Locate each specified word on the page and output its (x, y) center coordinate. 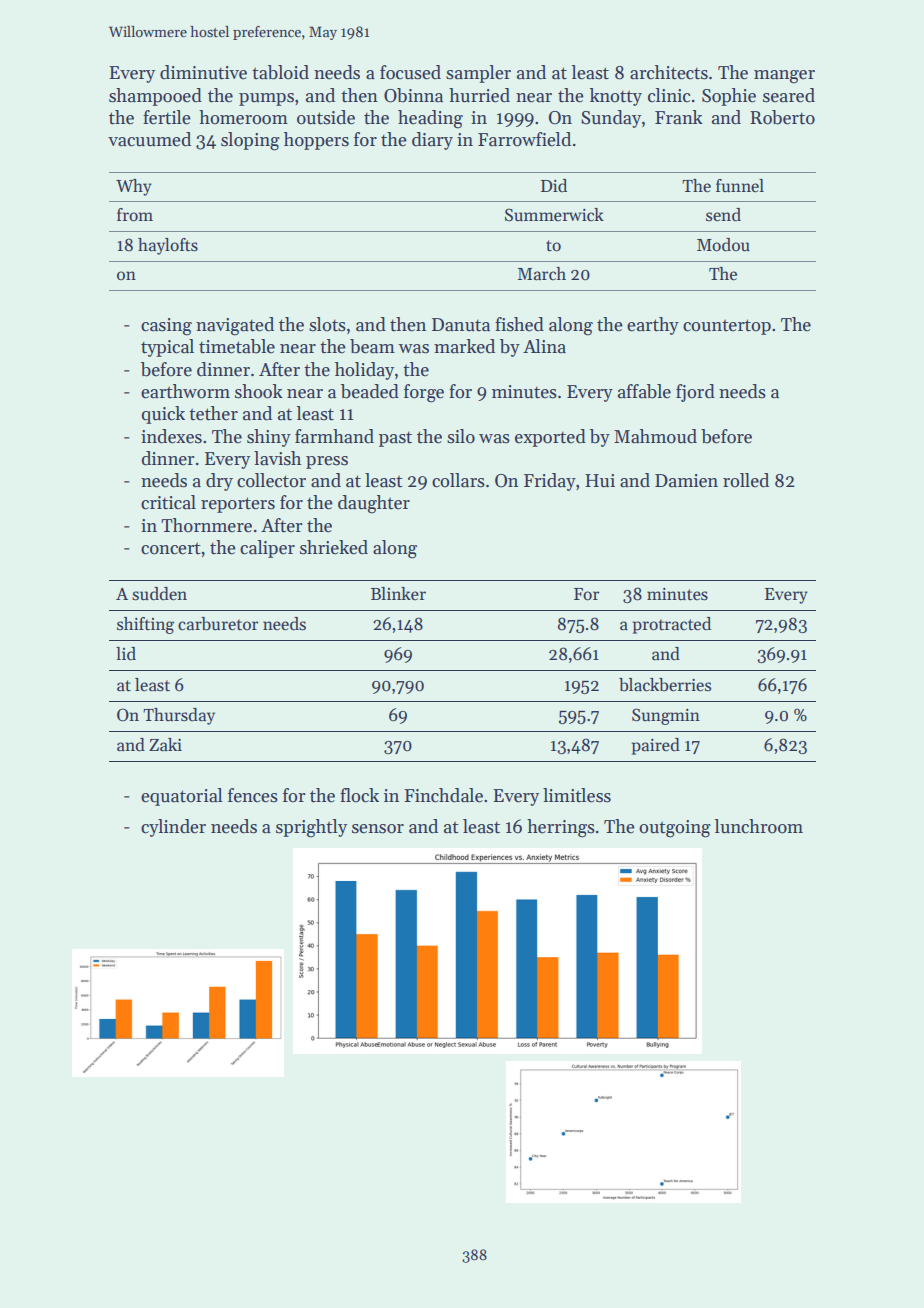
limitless (577, 795)
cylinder (173, 828)
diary (432, 141)
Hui (600, 481)
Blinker (398, 593)
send (723, 215)
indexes (171, 436)
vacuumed (149, 139)
